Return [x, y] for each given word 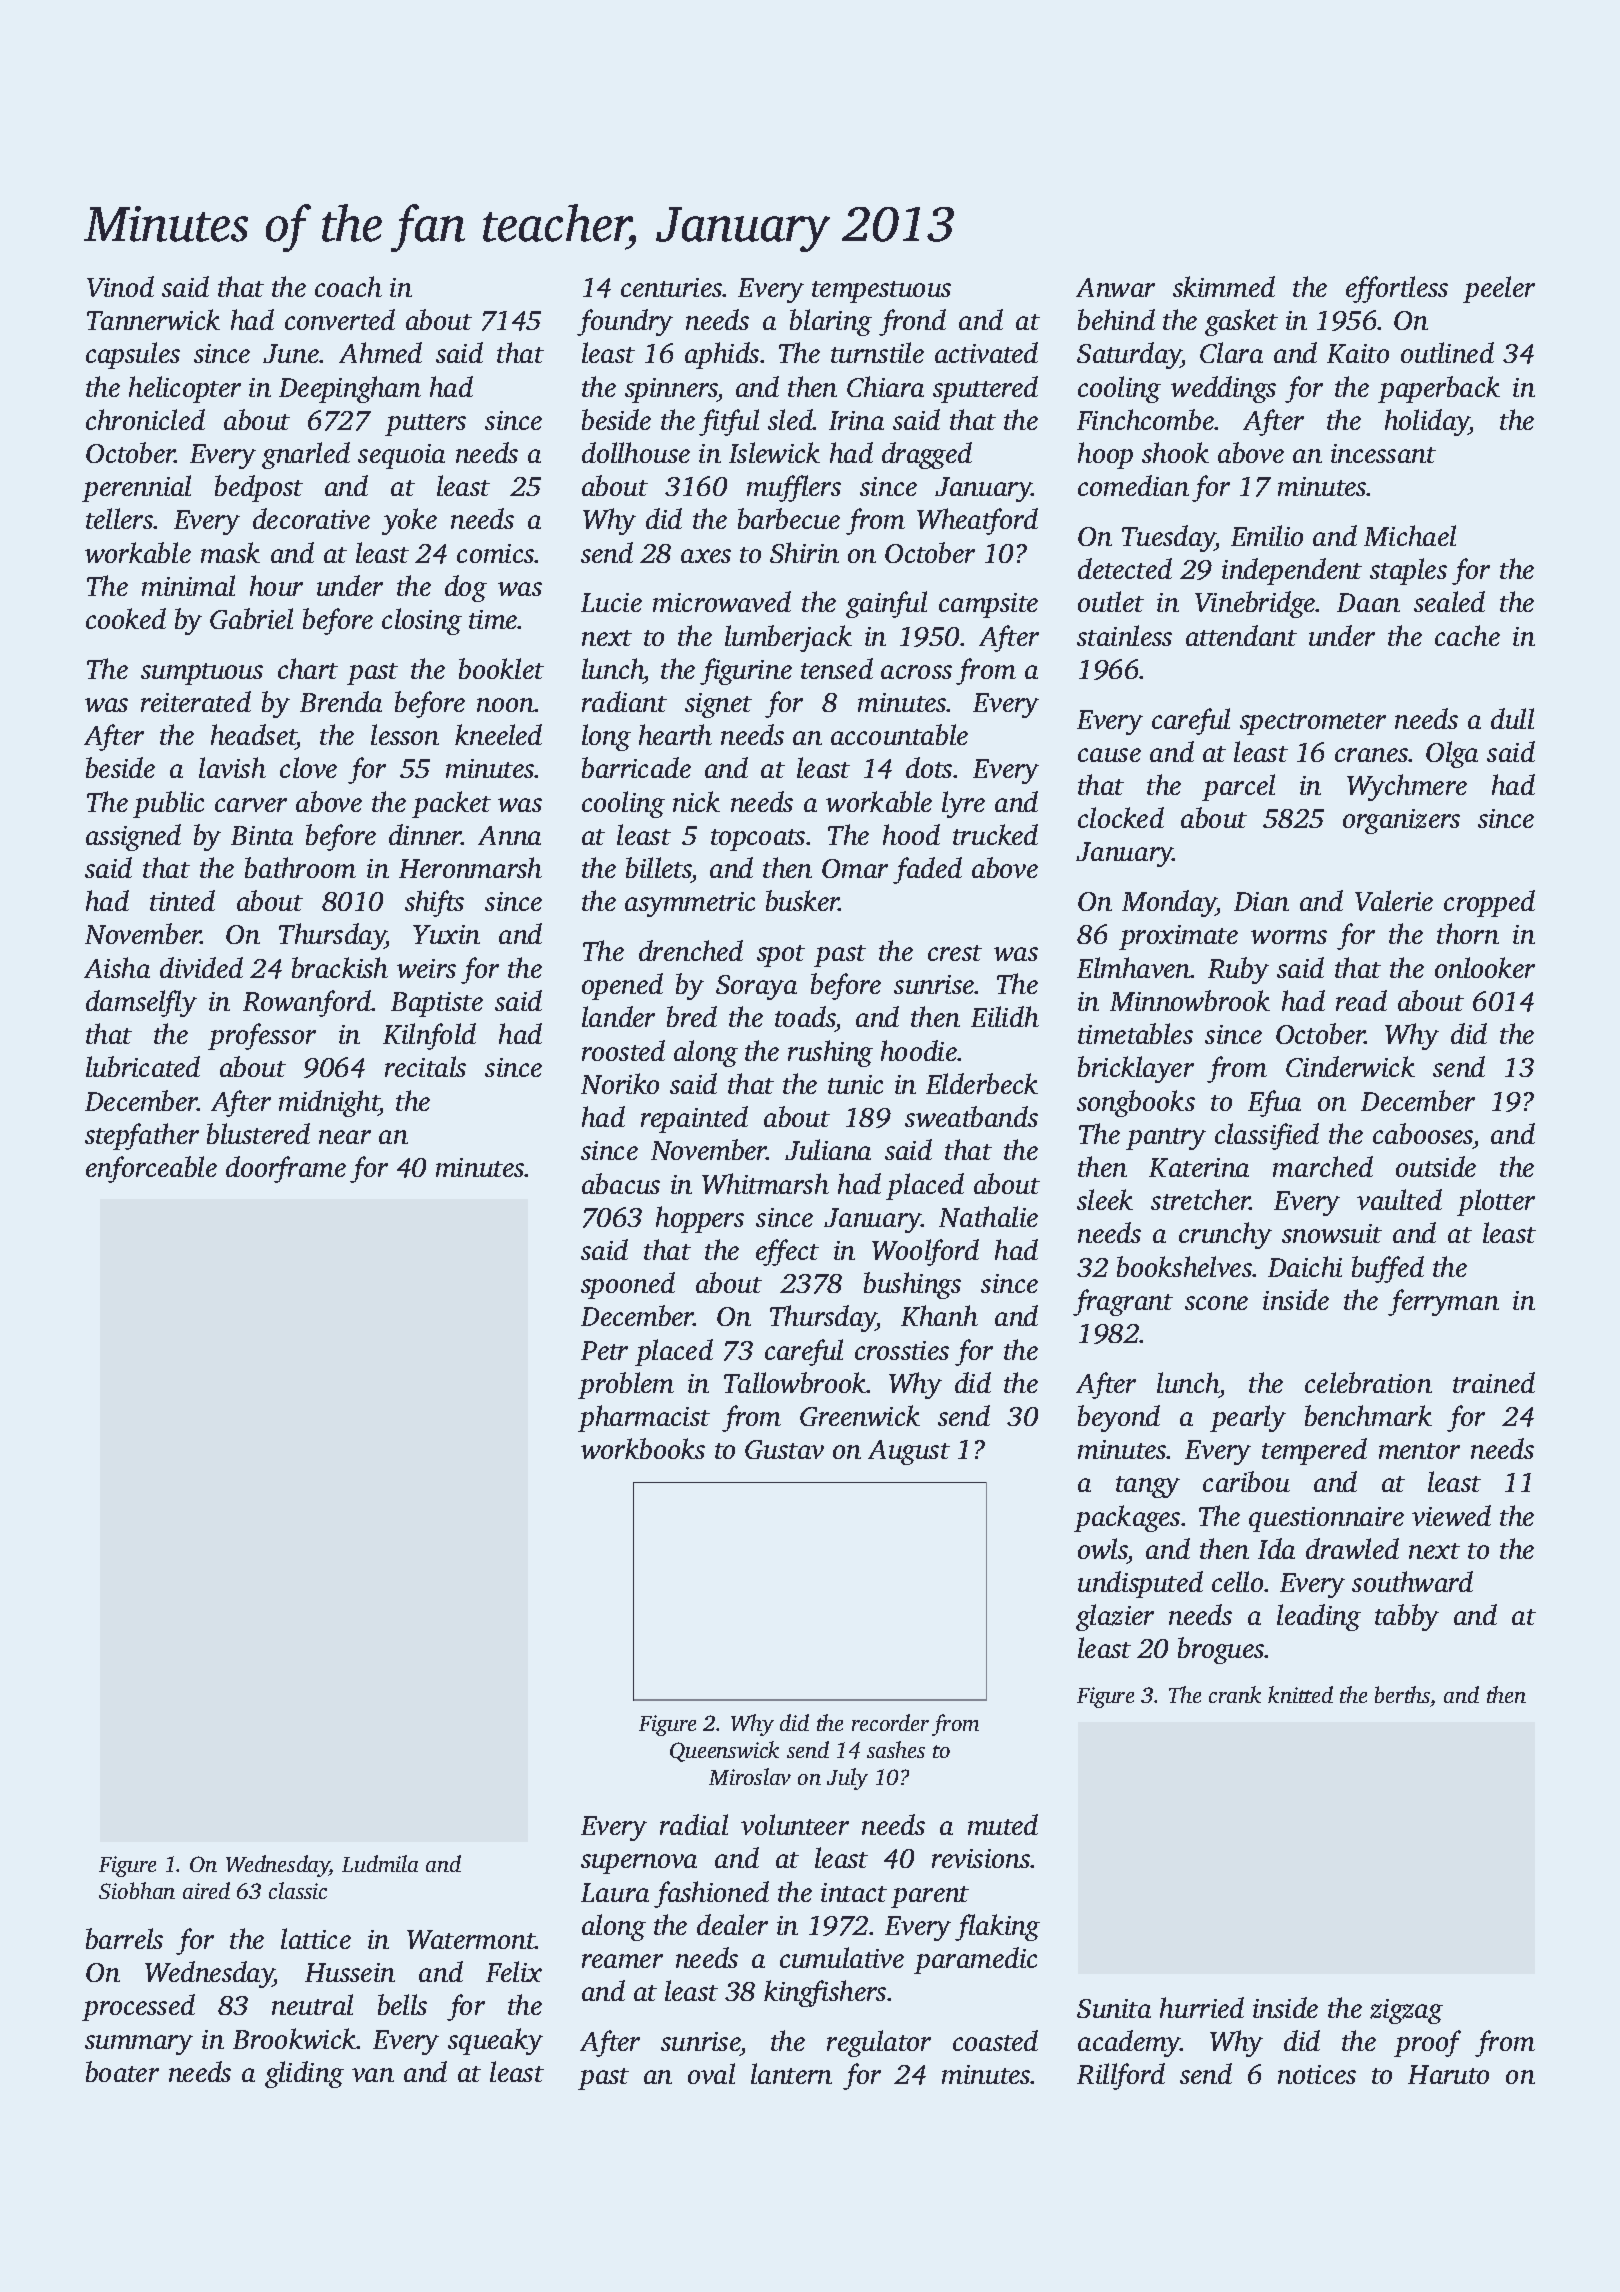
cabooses [1423, 1133]
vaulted [1399, 1199]
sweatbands [971, 1116]
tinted [182, 900]
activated [986, 352]
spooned [628, 1285]
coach [348, 286]
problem [626, 1385]
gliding [304, 2074]
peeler [1499, 289]
